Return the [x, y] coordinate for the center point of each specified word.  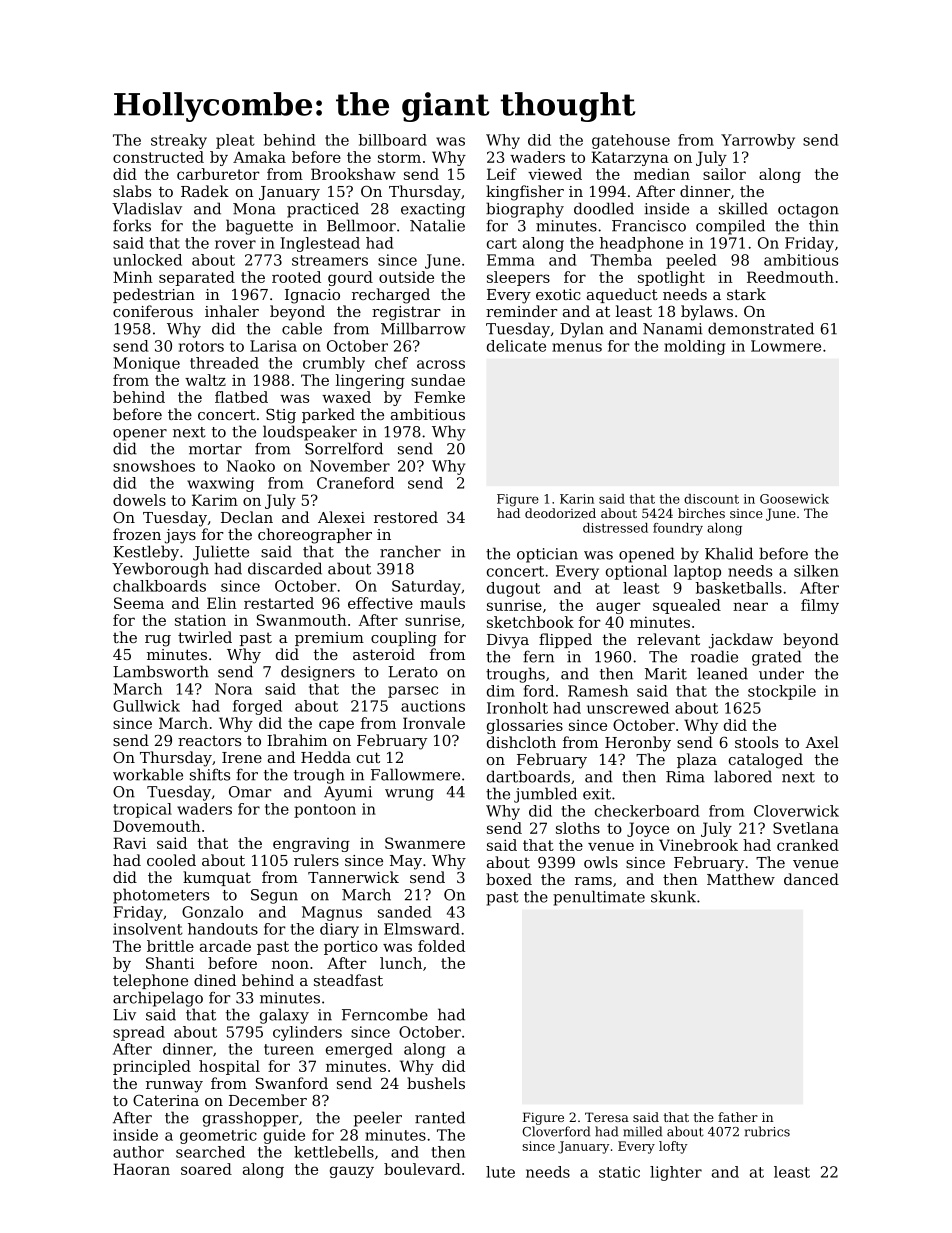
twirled [205, 637]
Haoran [141, 1169]
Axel [822, 742]
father [738, 1117]
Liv [124, 1015]
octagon [808, 211]
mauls [442, 603]
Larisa [273, 346]
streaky [179, 141]
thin [824, 225]
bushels [436, 1083]
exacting [433, 210]
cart [502, 243]
